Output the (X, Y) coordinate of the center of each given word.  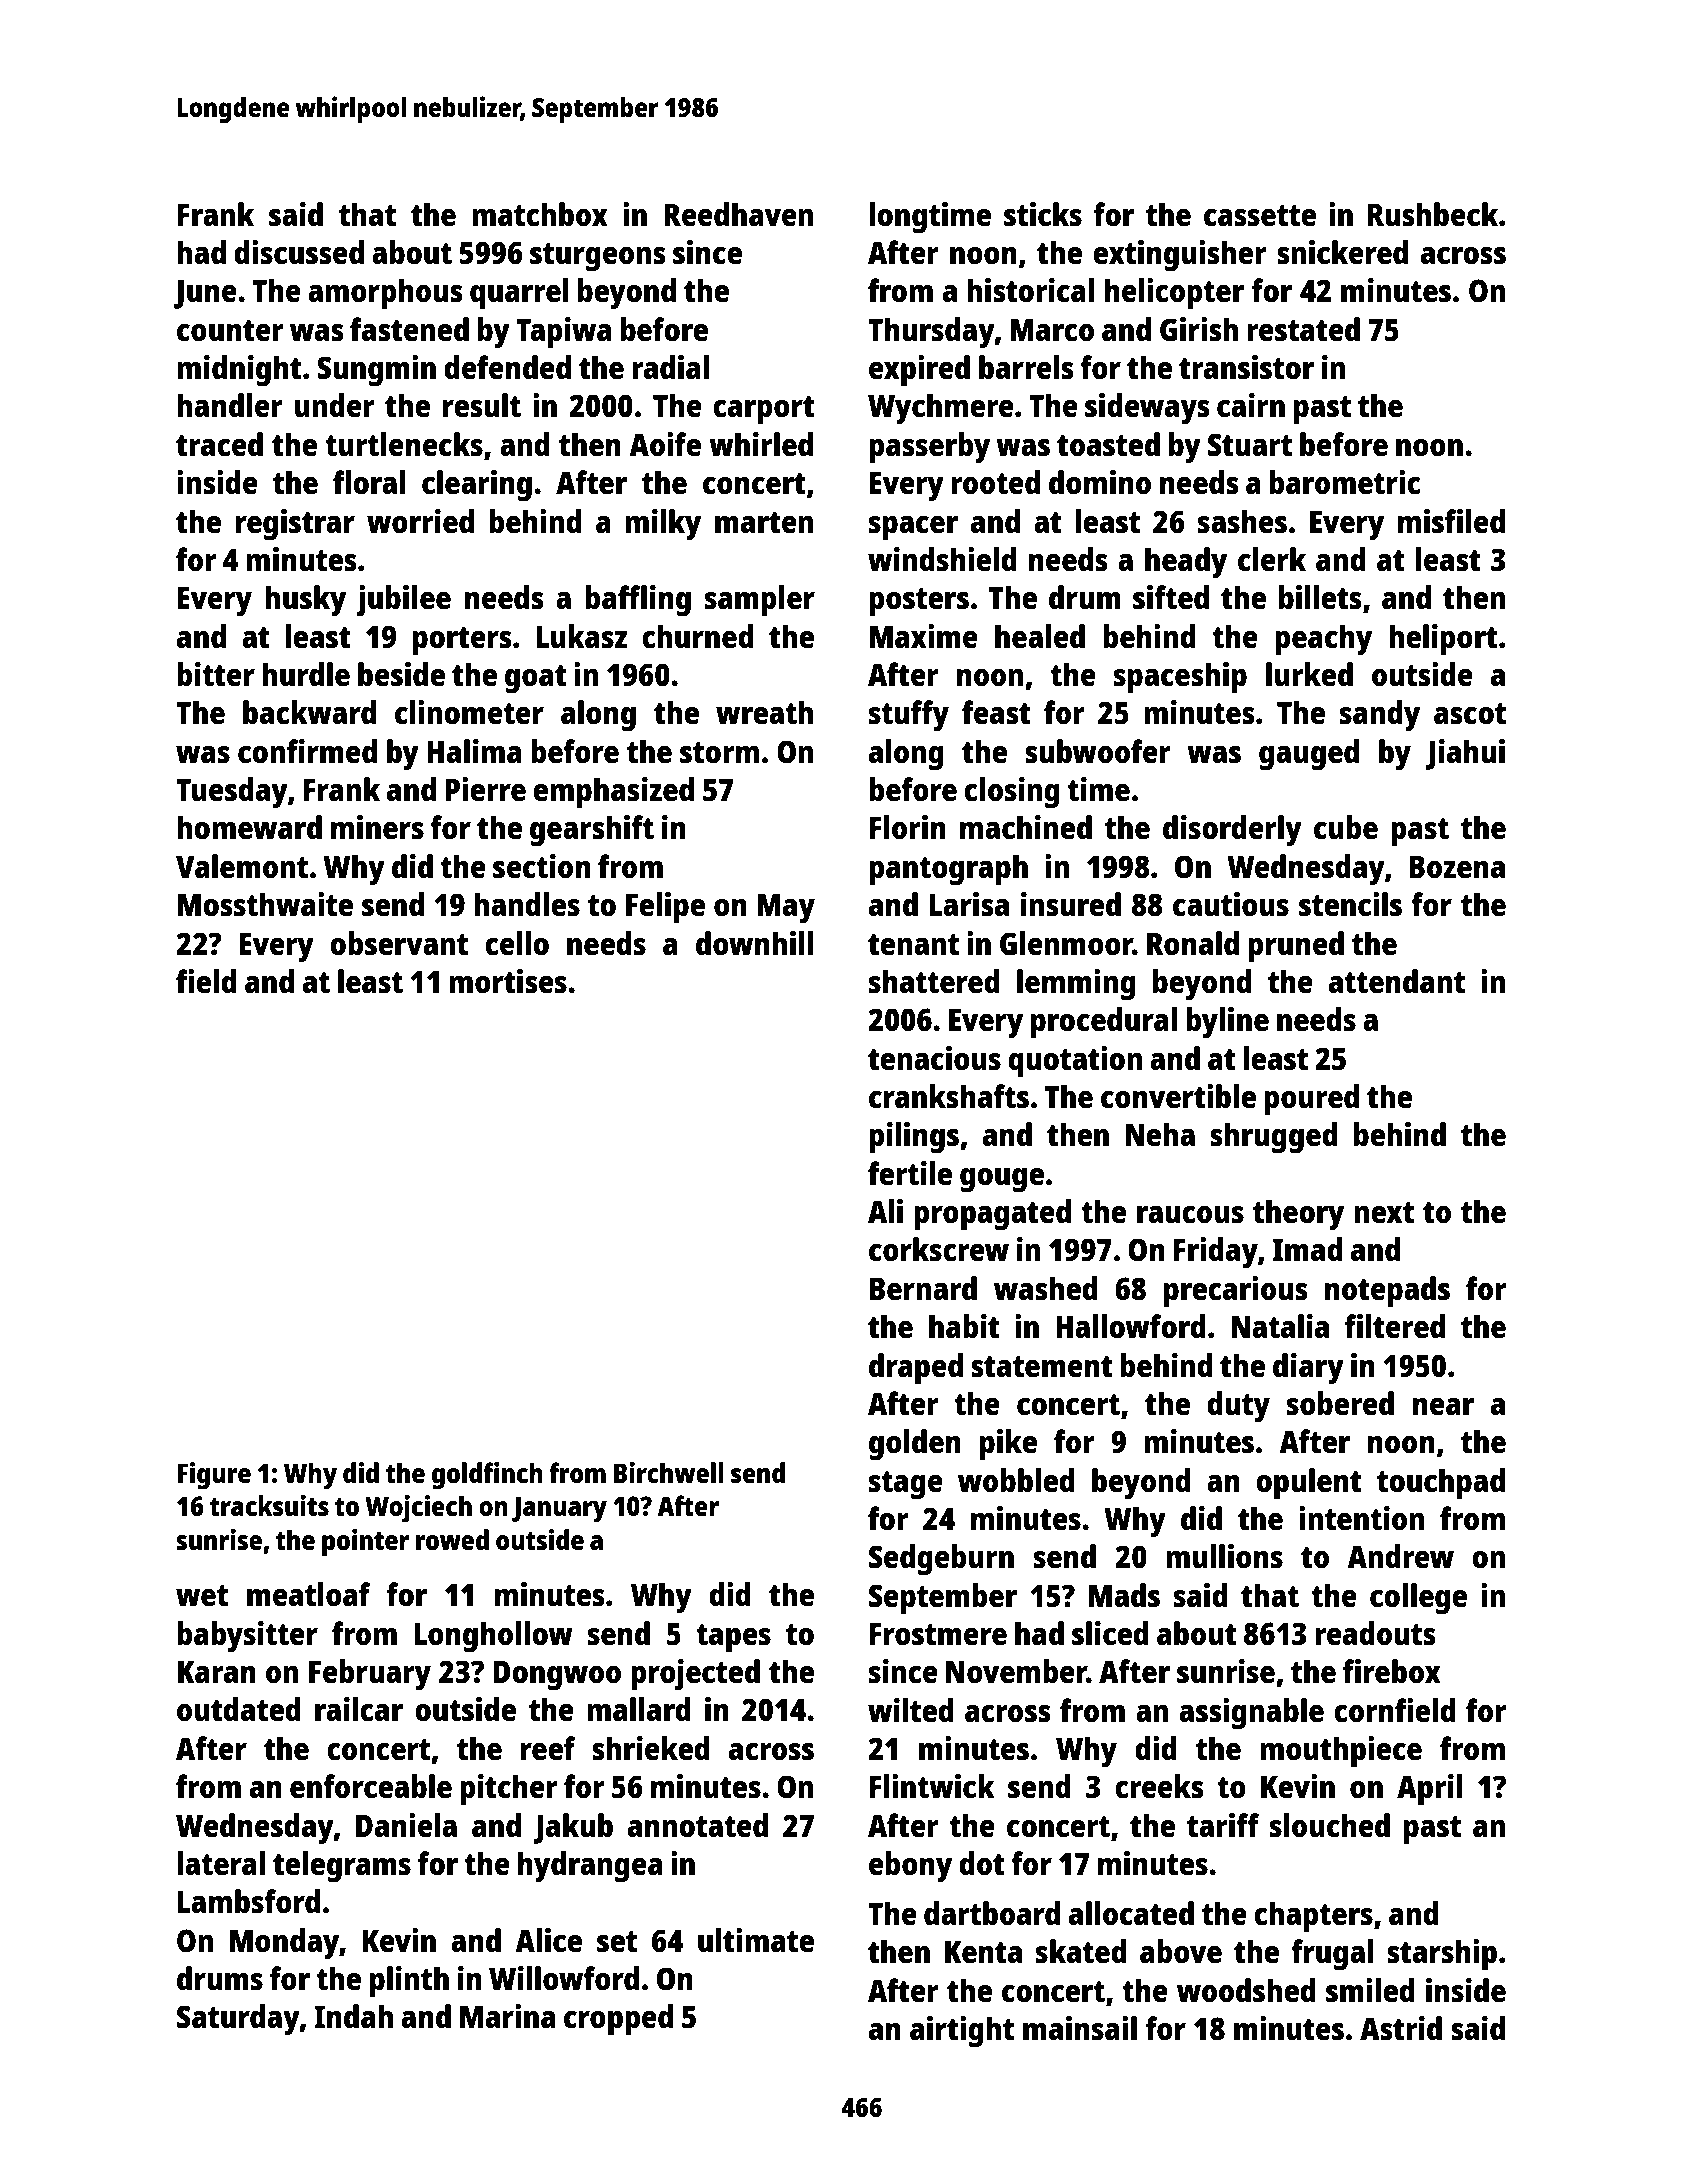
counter (230, 330)
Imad (1308, 1249)
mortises (508, 981)
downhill (754, 943)
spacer (913, 528)
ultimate (756, 1940)
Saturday (238, 2020)
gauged (1309, 755)
